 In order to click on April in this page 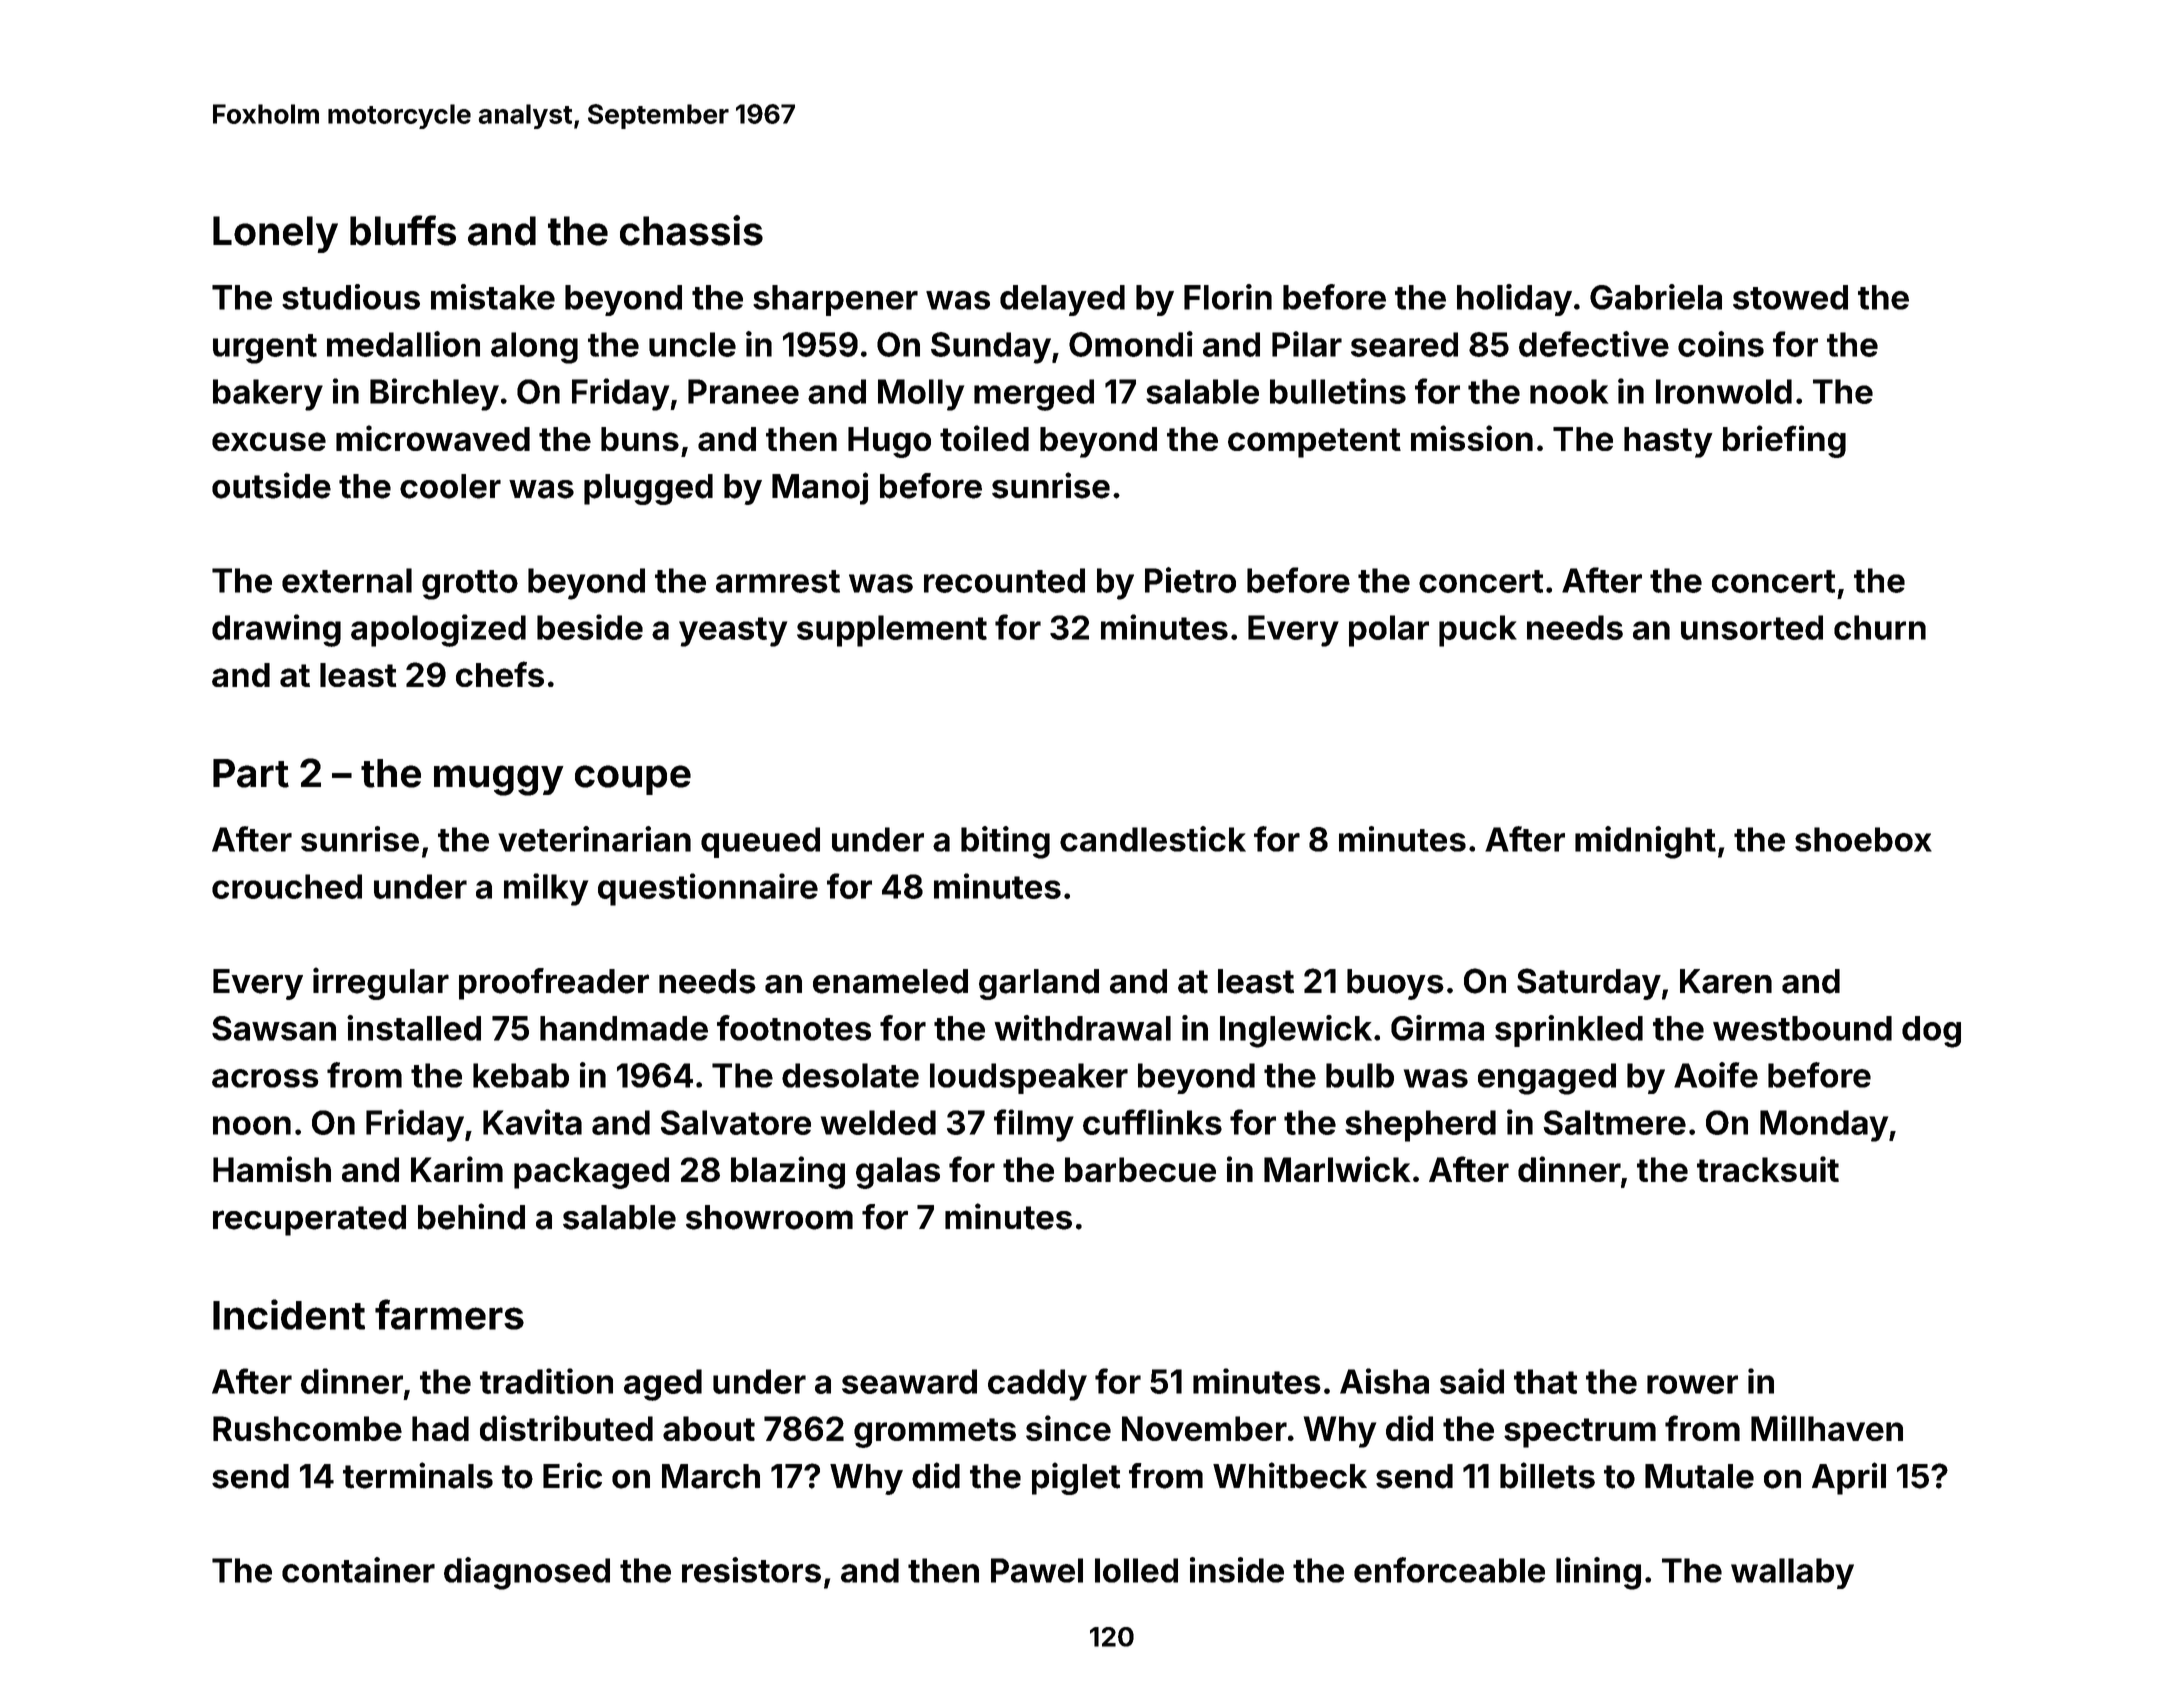, I will do `click(1849, 1478)`.
